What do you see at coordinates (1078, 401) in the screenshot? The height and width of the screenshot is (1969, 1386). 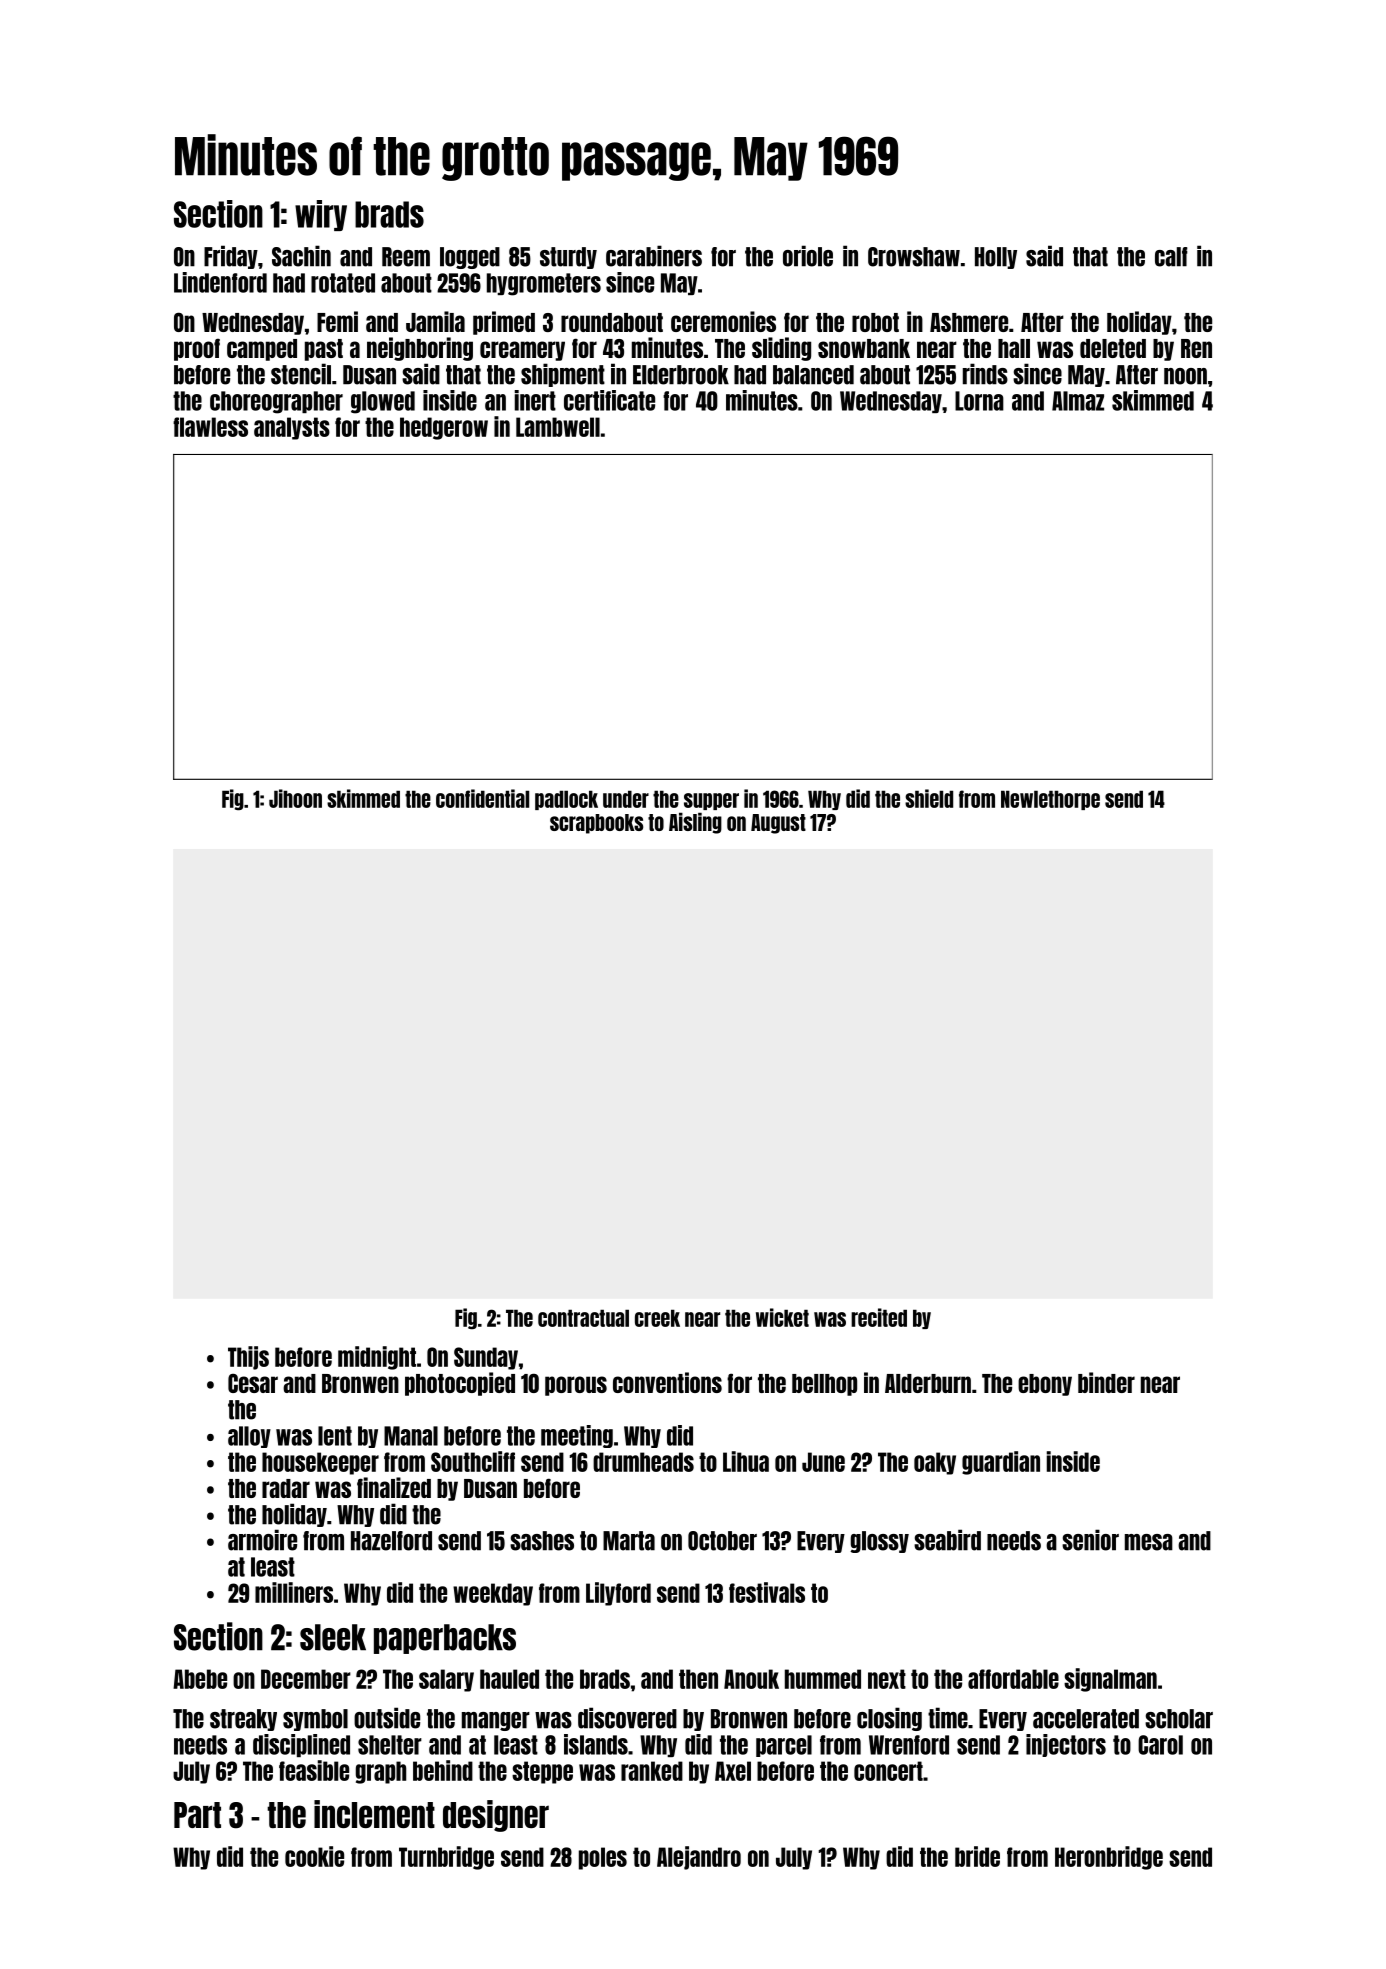 I see `Almaz` at bounding box center [1078, 401].
